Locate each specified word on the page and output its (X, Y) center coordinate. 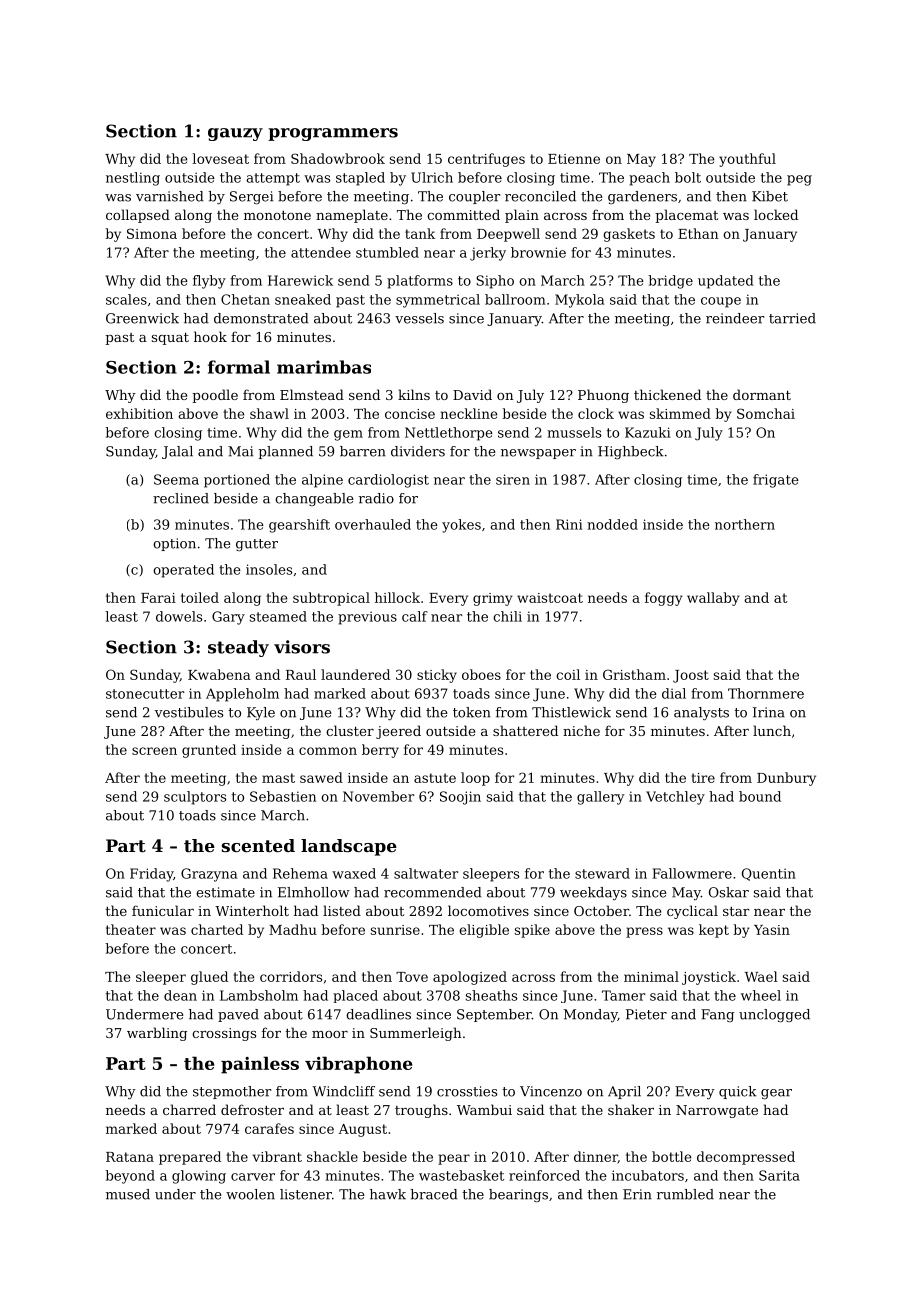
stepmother (232, 1092)
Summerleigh (416, 1034)
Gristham (634, 674)
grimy (493, 599)
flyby (209, 282)
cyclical (692, 912)
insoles (269, 569)
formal (239, 367)
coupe (721, 302)
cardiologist (388, 481)
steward (602, 873)
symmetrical (438, 301)
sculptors (195, 798)
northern (745, 524)
